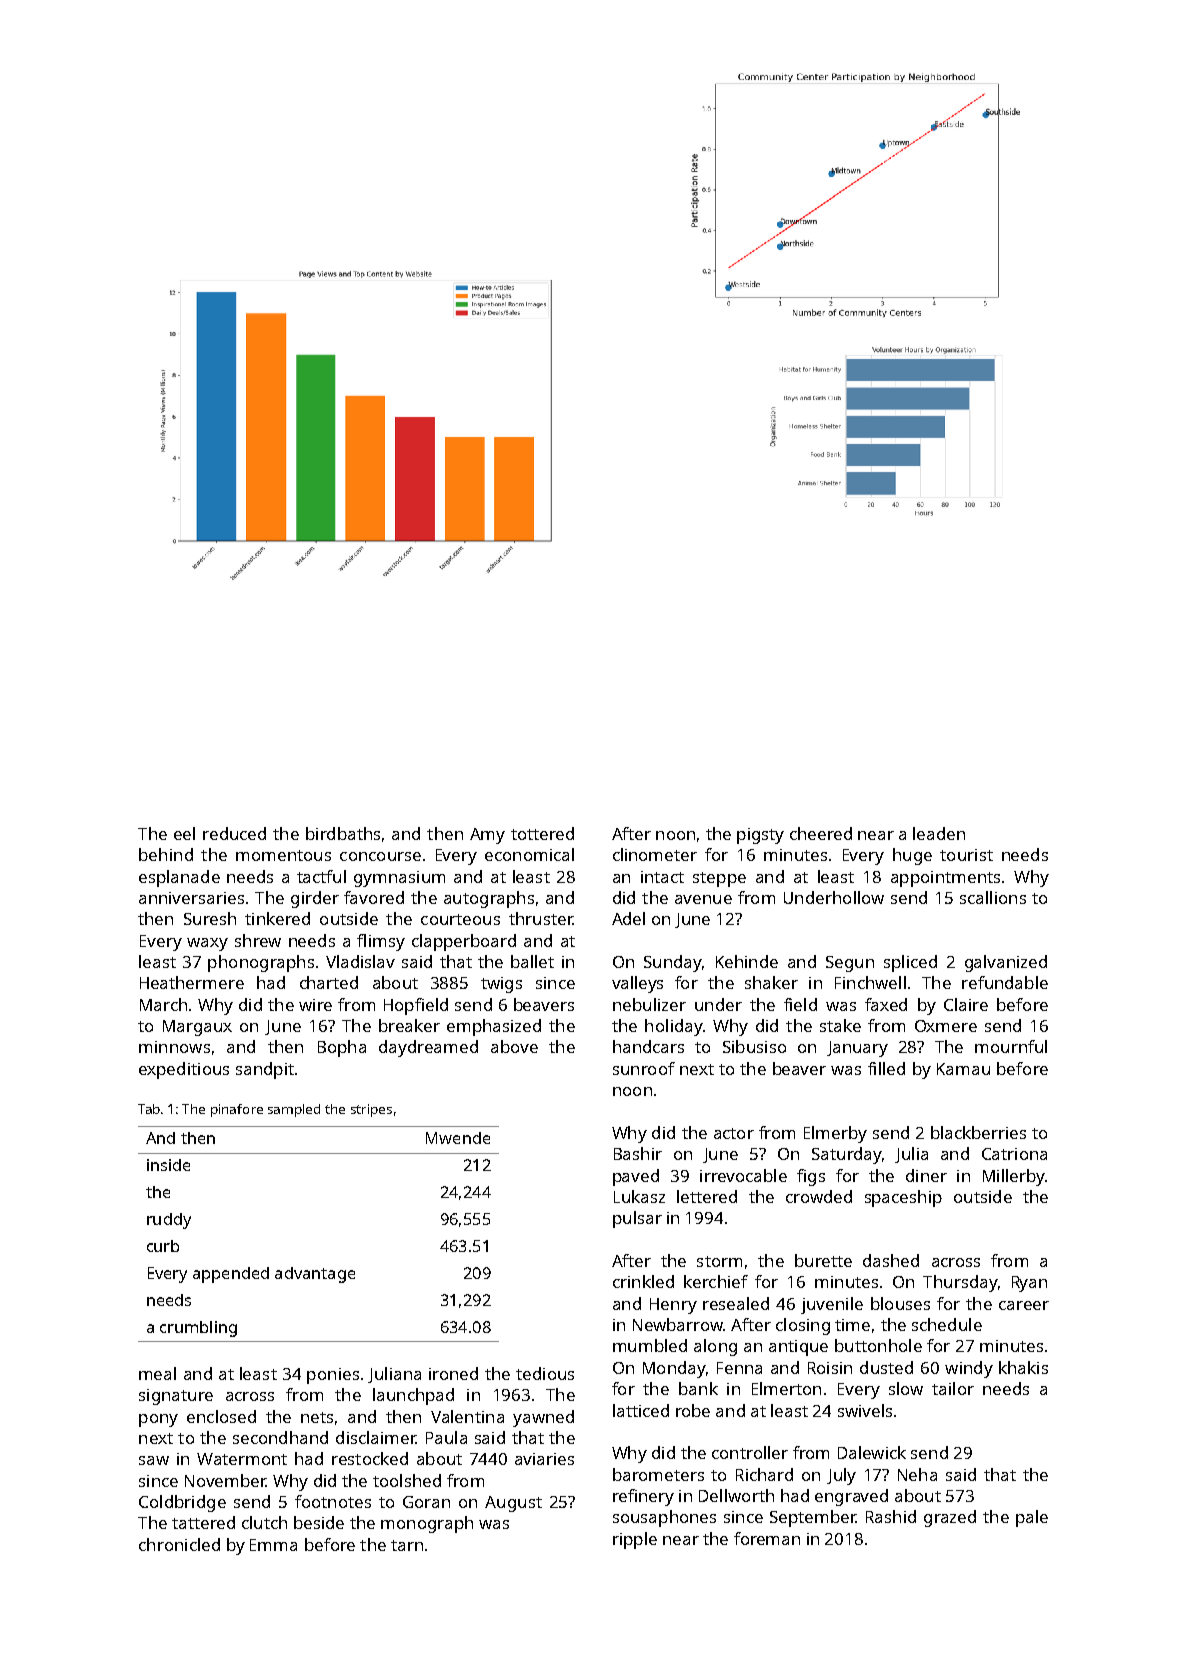  I want to click on tarn, so click(407, 1545).
